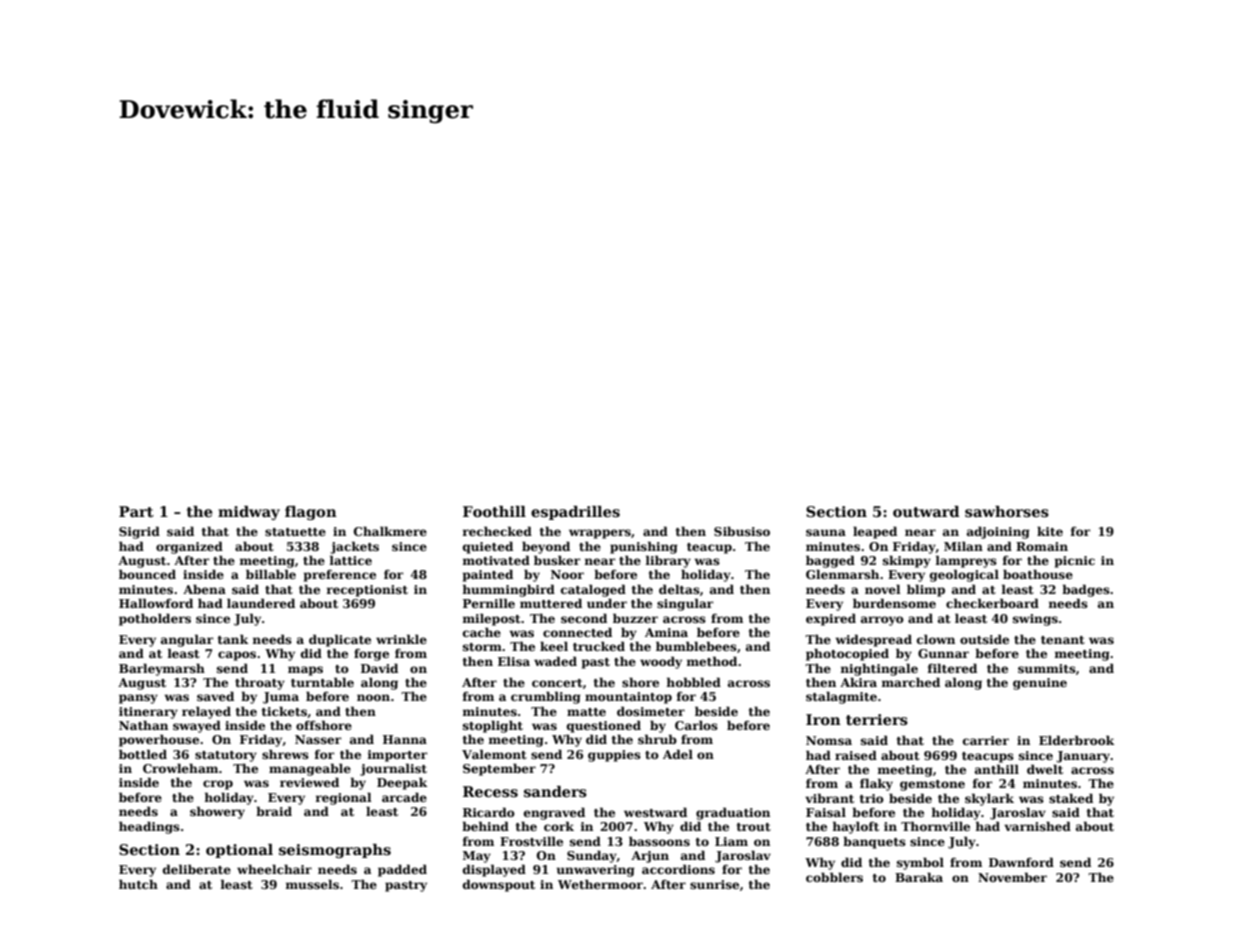 The image size is (1233, 952). What do you see at coordinates (138, 884) in the page?
I see `hutch` at bounding box center [138, 884].
